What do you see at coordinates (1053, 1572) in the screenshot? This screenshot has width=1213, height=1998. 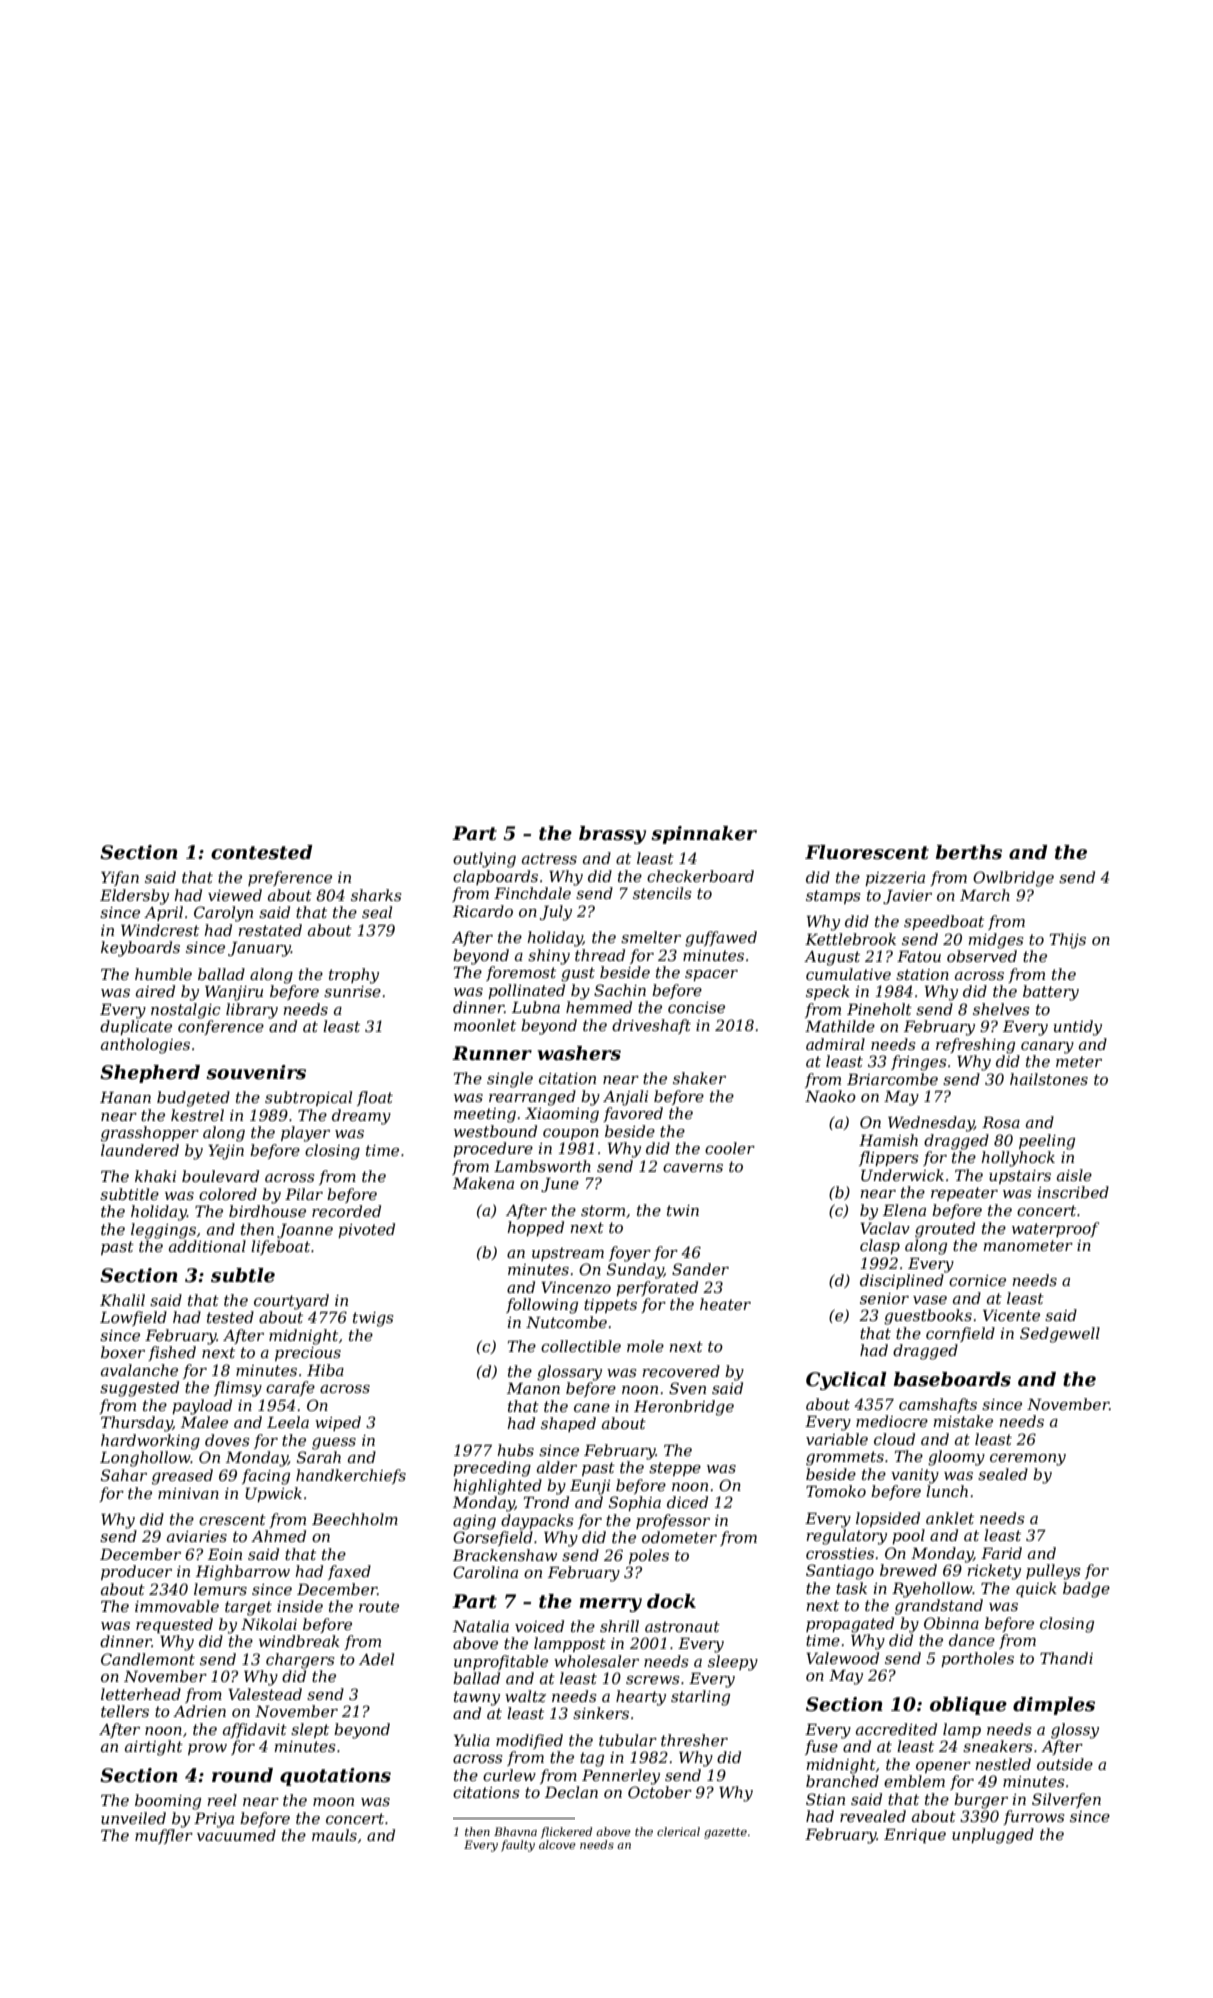 I see `pulleys` at bounding box center [1053, 1572].
